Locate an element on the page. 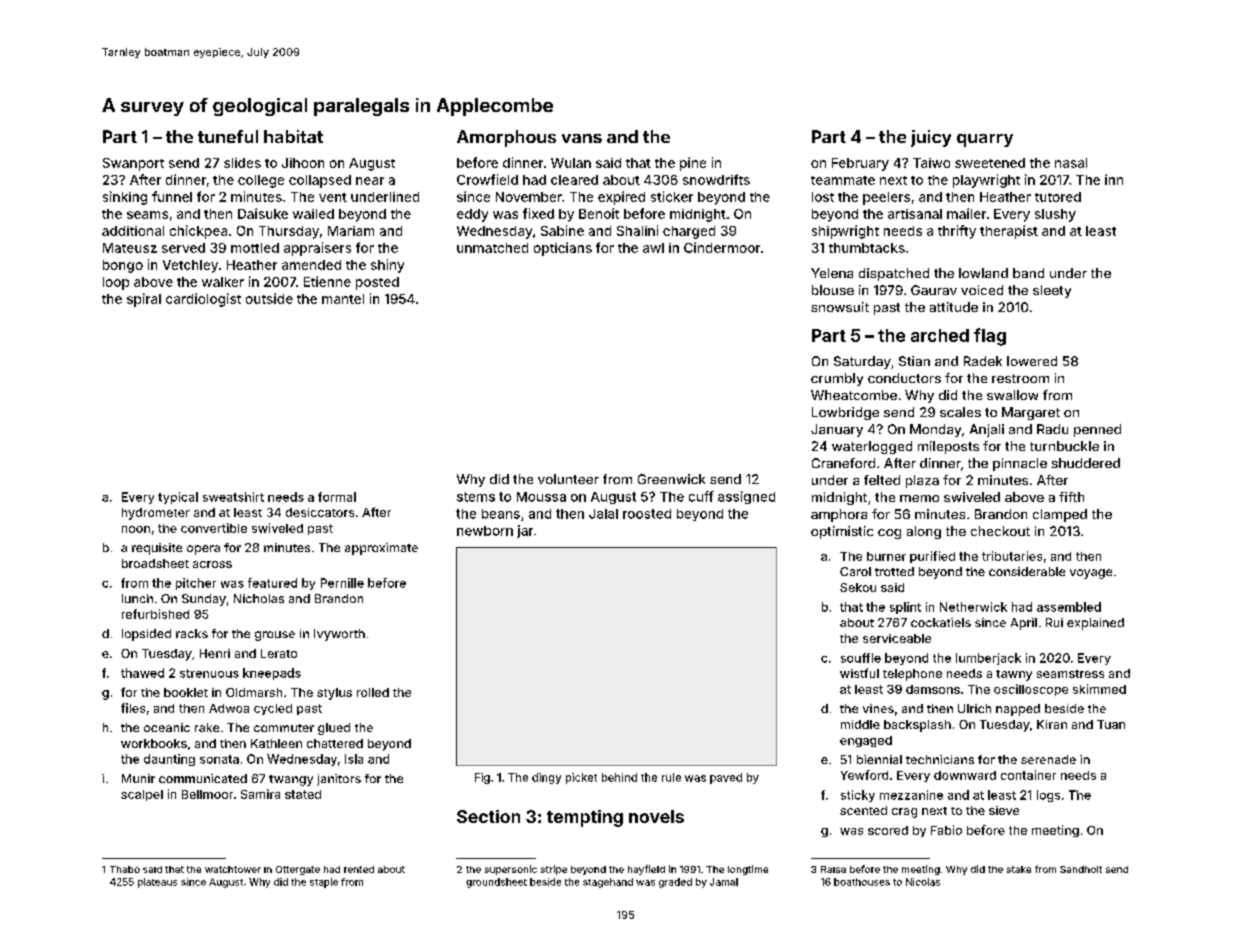 This page has height=952, width=1233. twangy is located at coordinates (291, 780).
